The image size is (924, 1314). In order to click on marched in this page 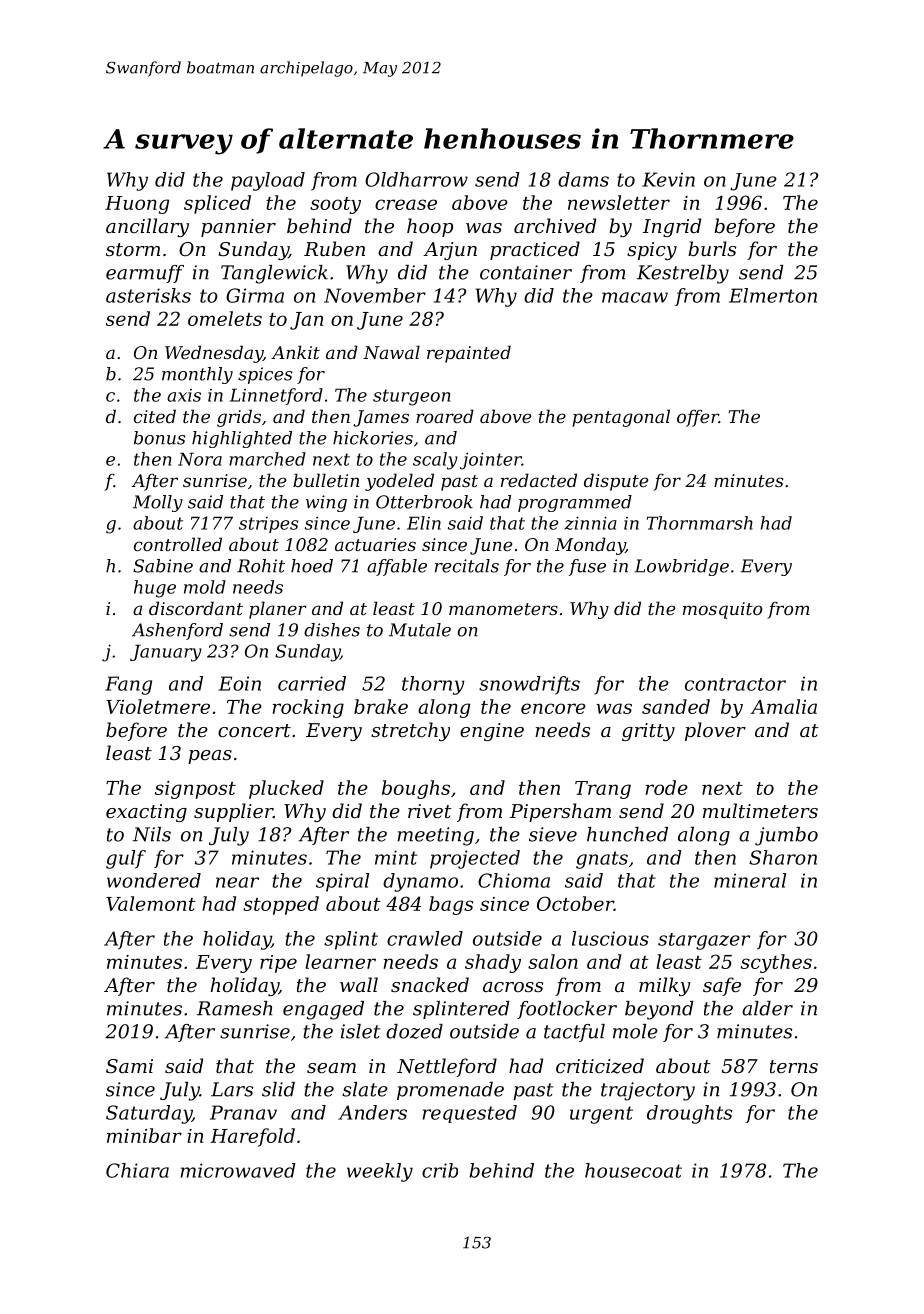, I will do `click(267, 459)`.
